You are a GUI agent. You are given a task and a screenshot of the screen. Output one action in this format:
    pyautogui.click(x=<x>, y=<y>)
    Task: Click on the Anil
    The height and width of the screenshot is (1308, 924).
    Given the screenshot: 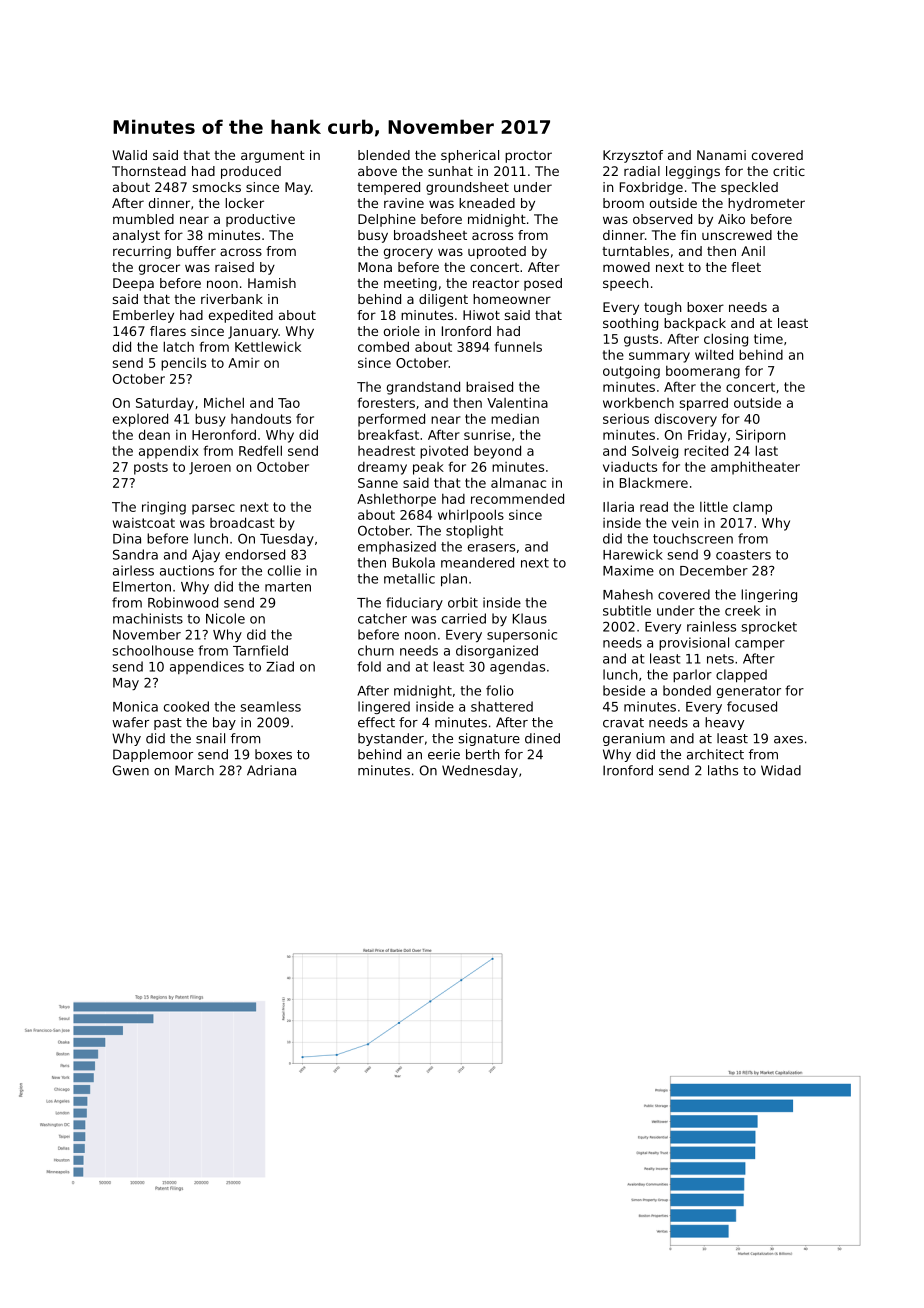 What is the action you would take?
    pyautogui.click(x=753, y=251)
